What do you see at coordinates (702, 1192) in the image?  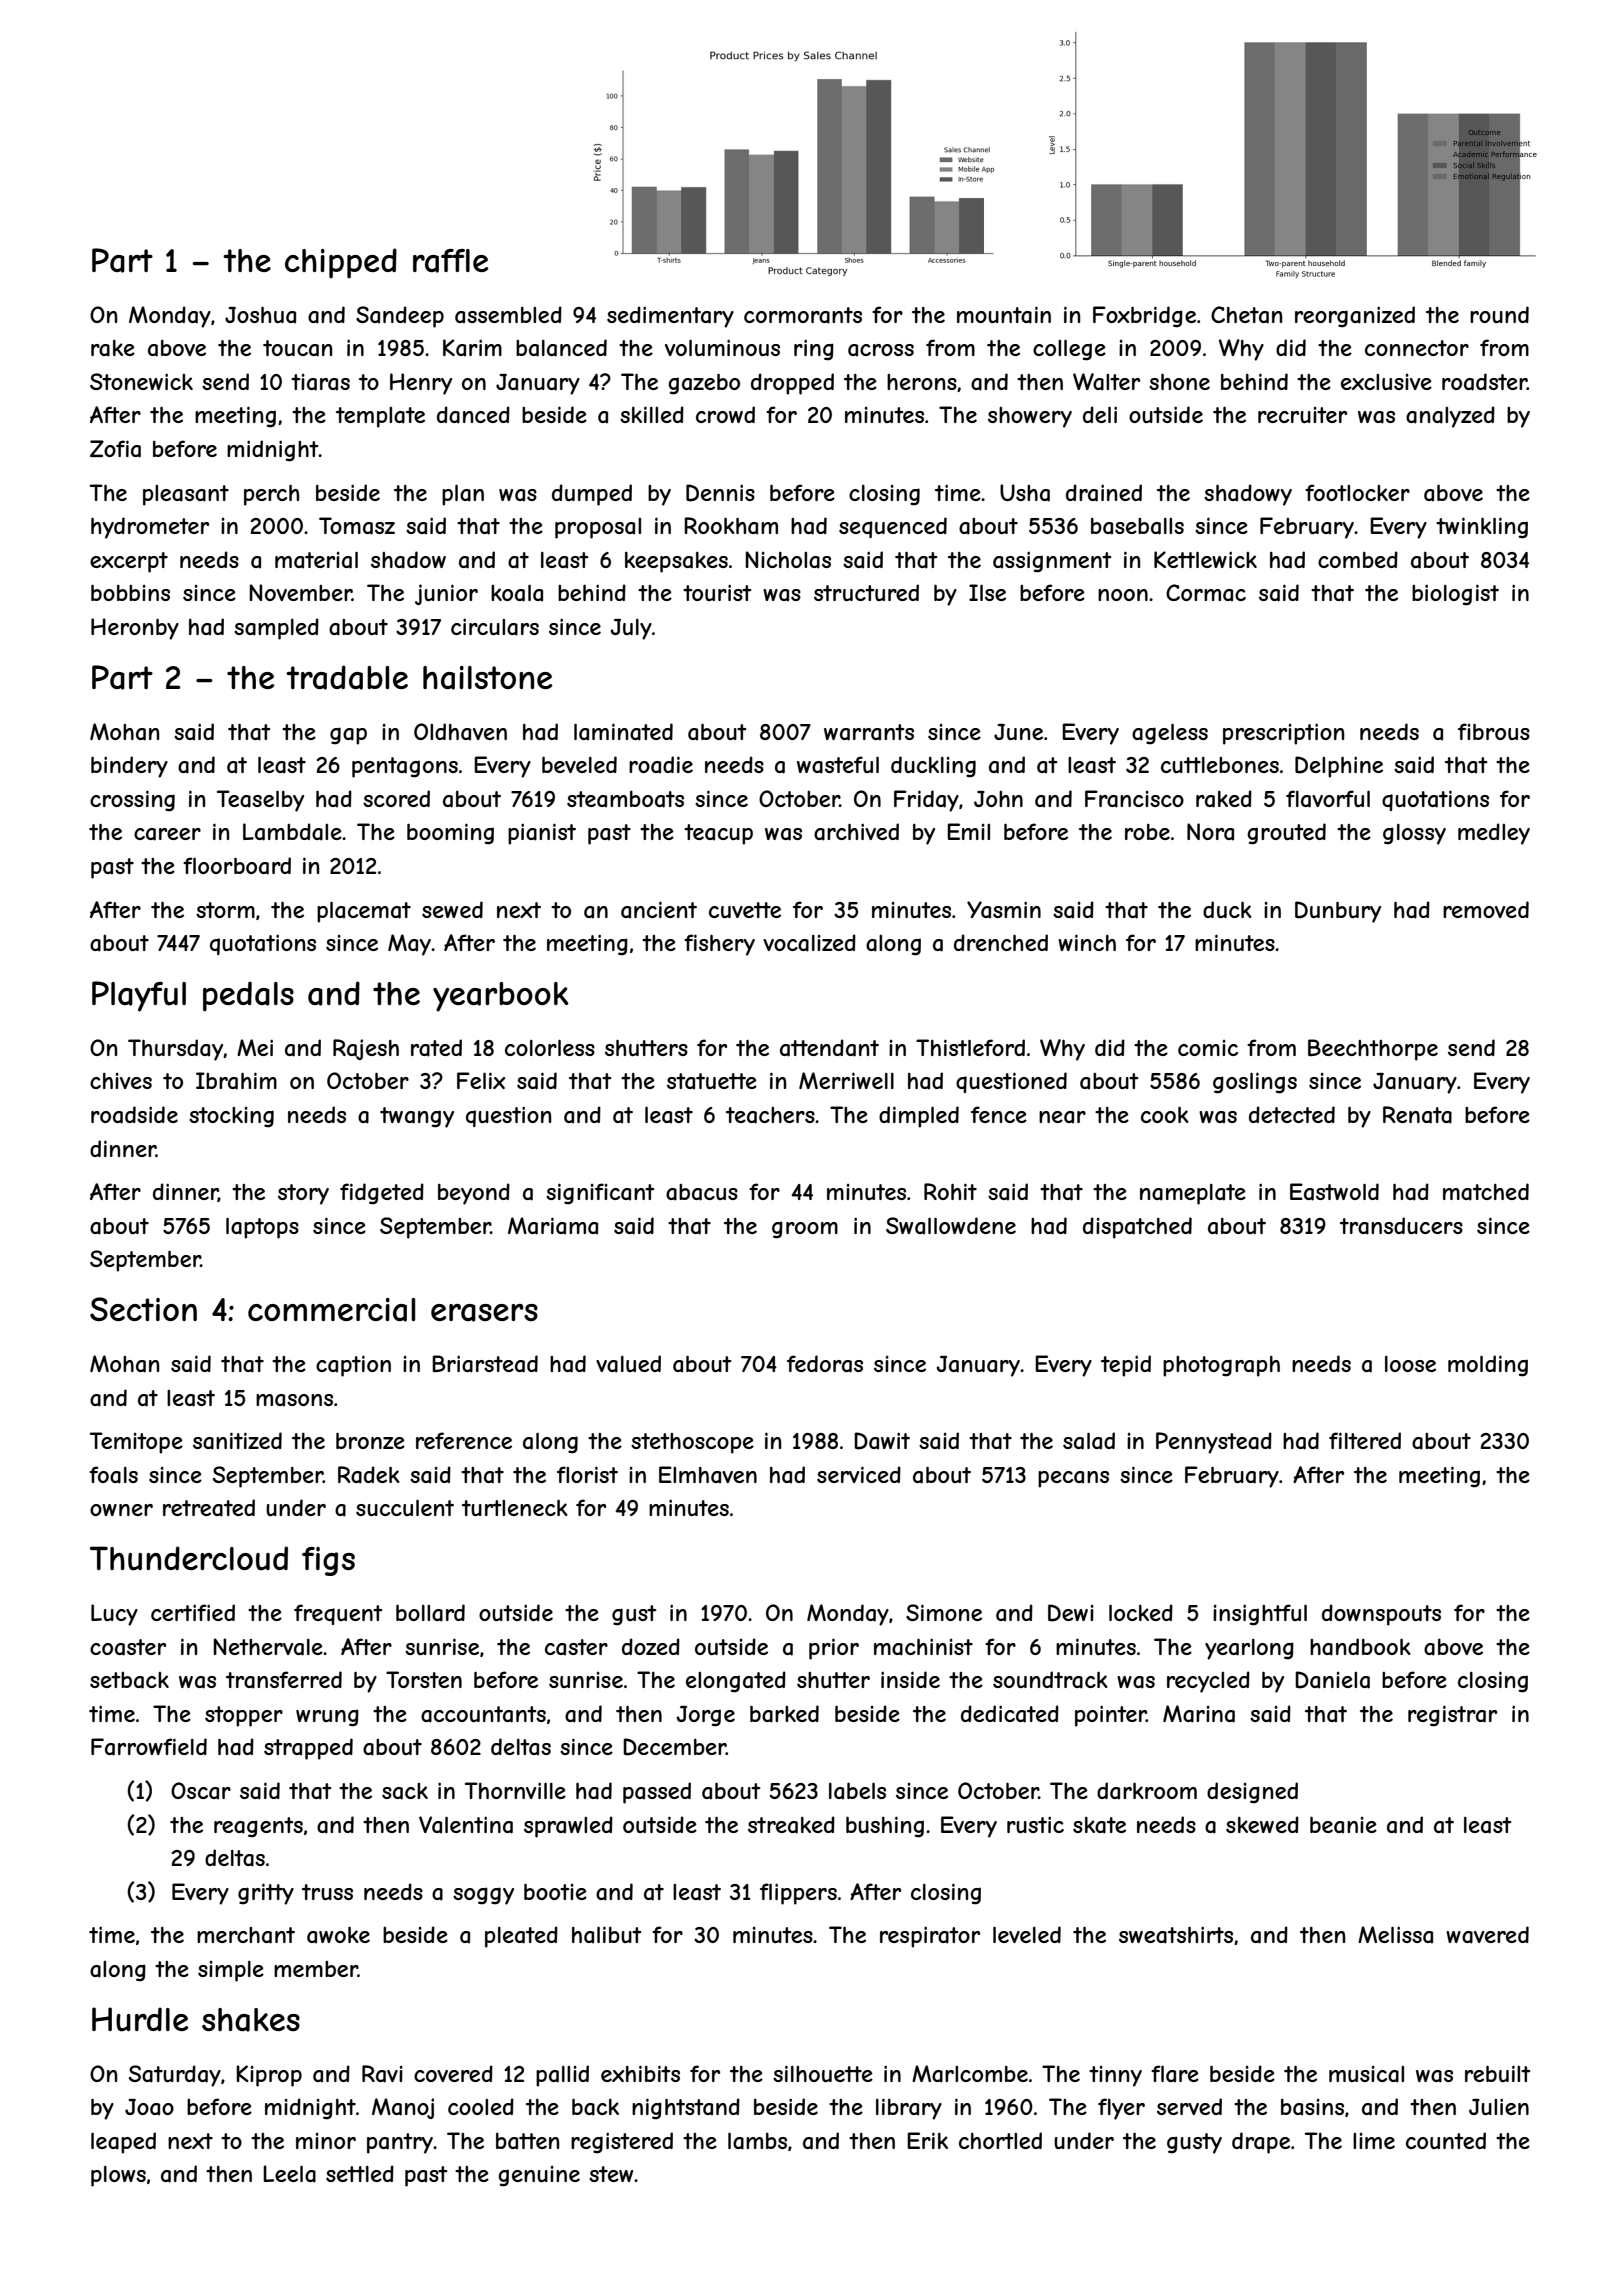 I see `abacus` at bounding box center [702, 1192].
